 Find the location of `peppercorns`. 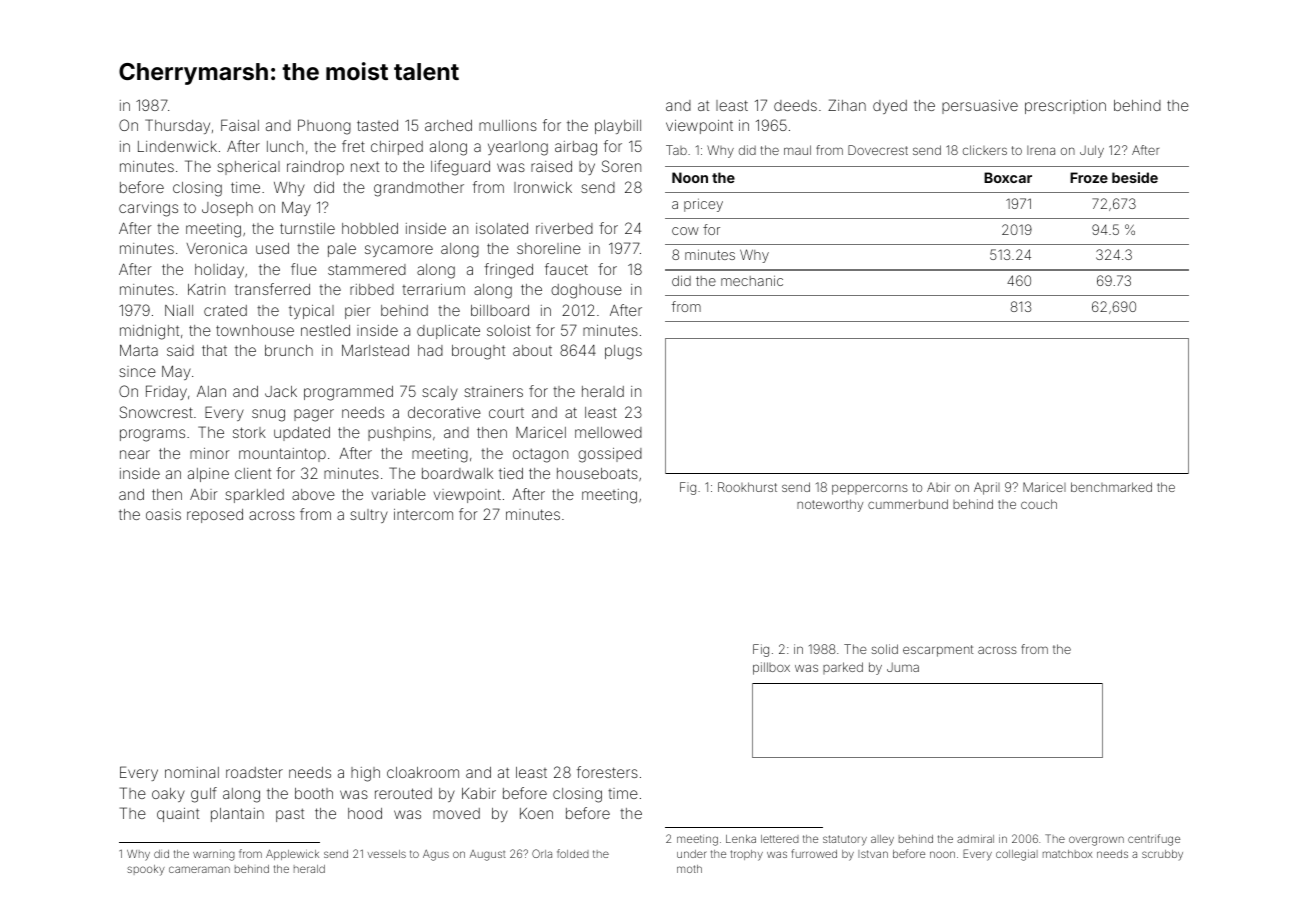

peppercorns is located at coordinates (870, 489).
